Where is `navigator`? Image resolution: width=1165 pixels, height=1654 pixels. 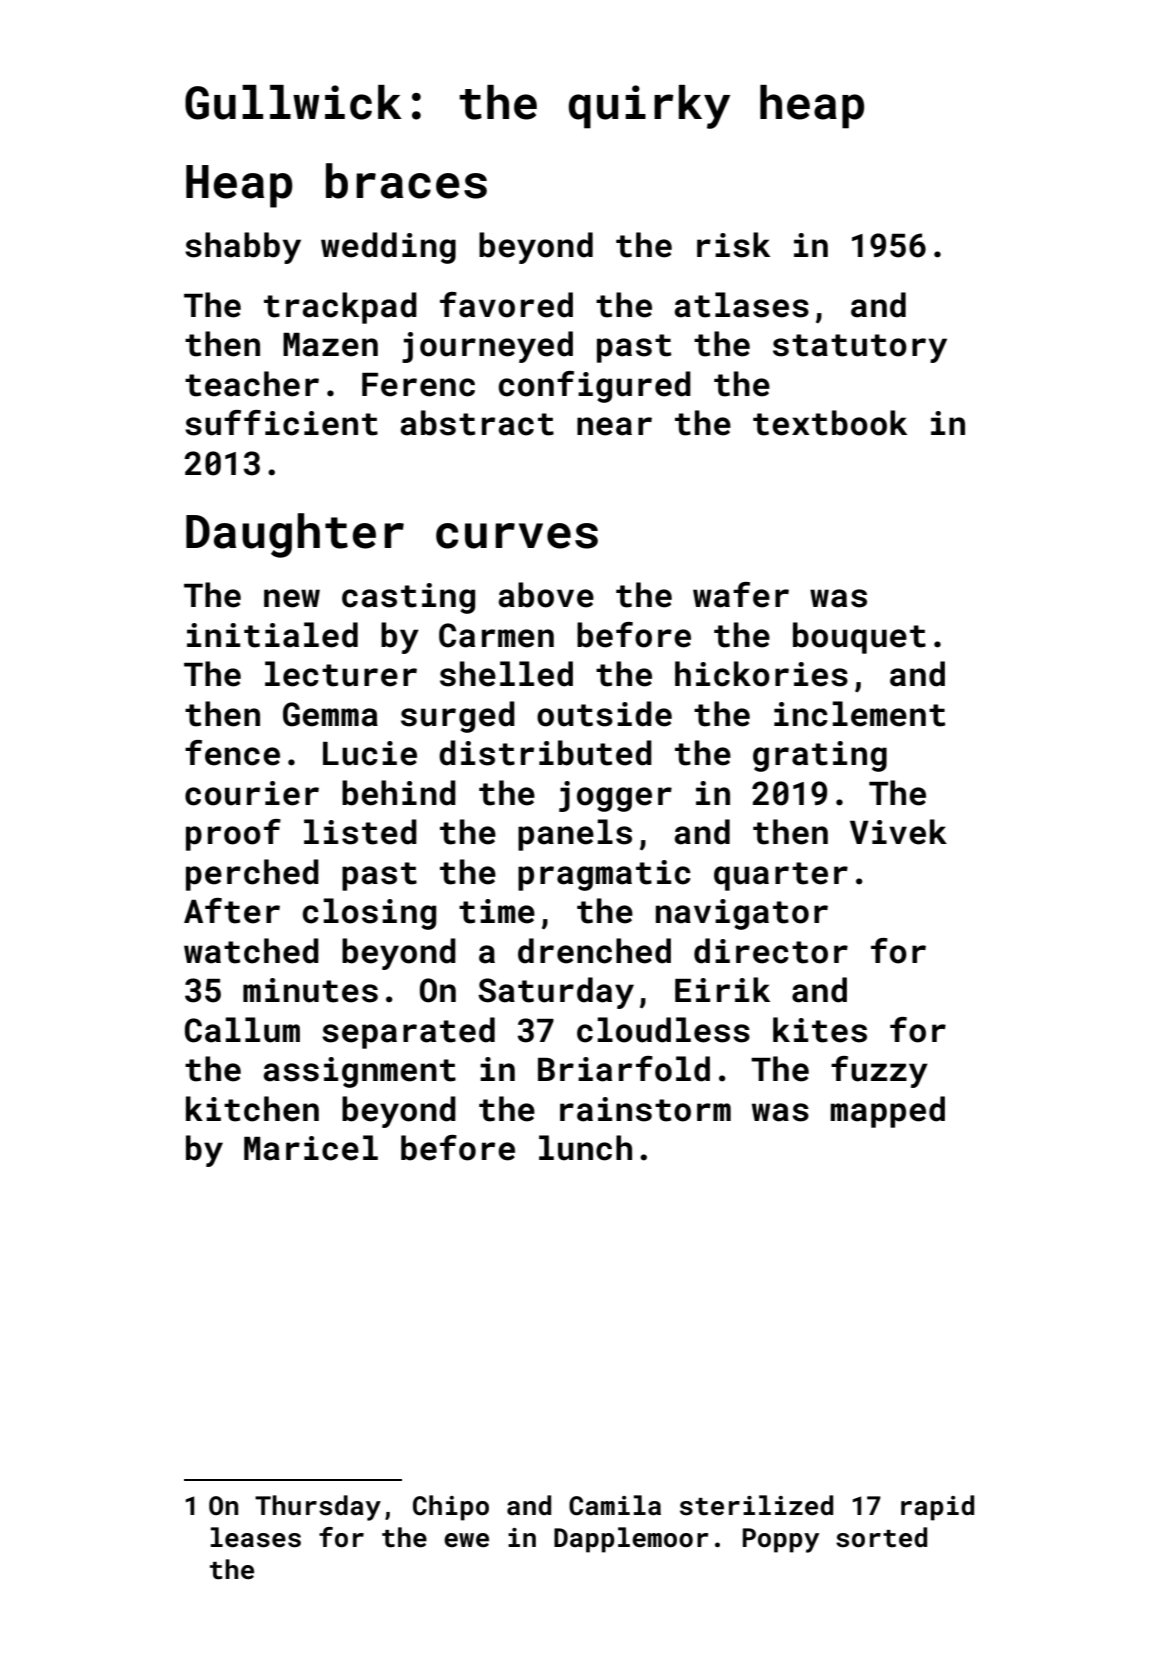 navigator is located at coordinates (742, 914).
